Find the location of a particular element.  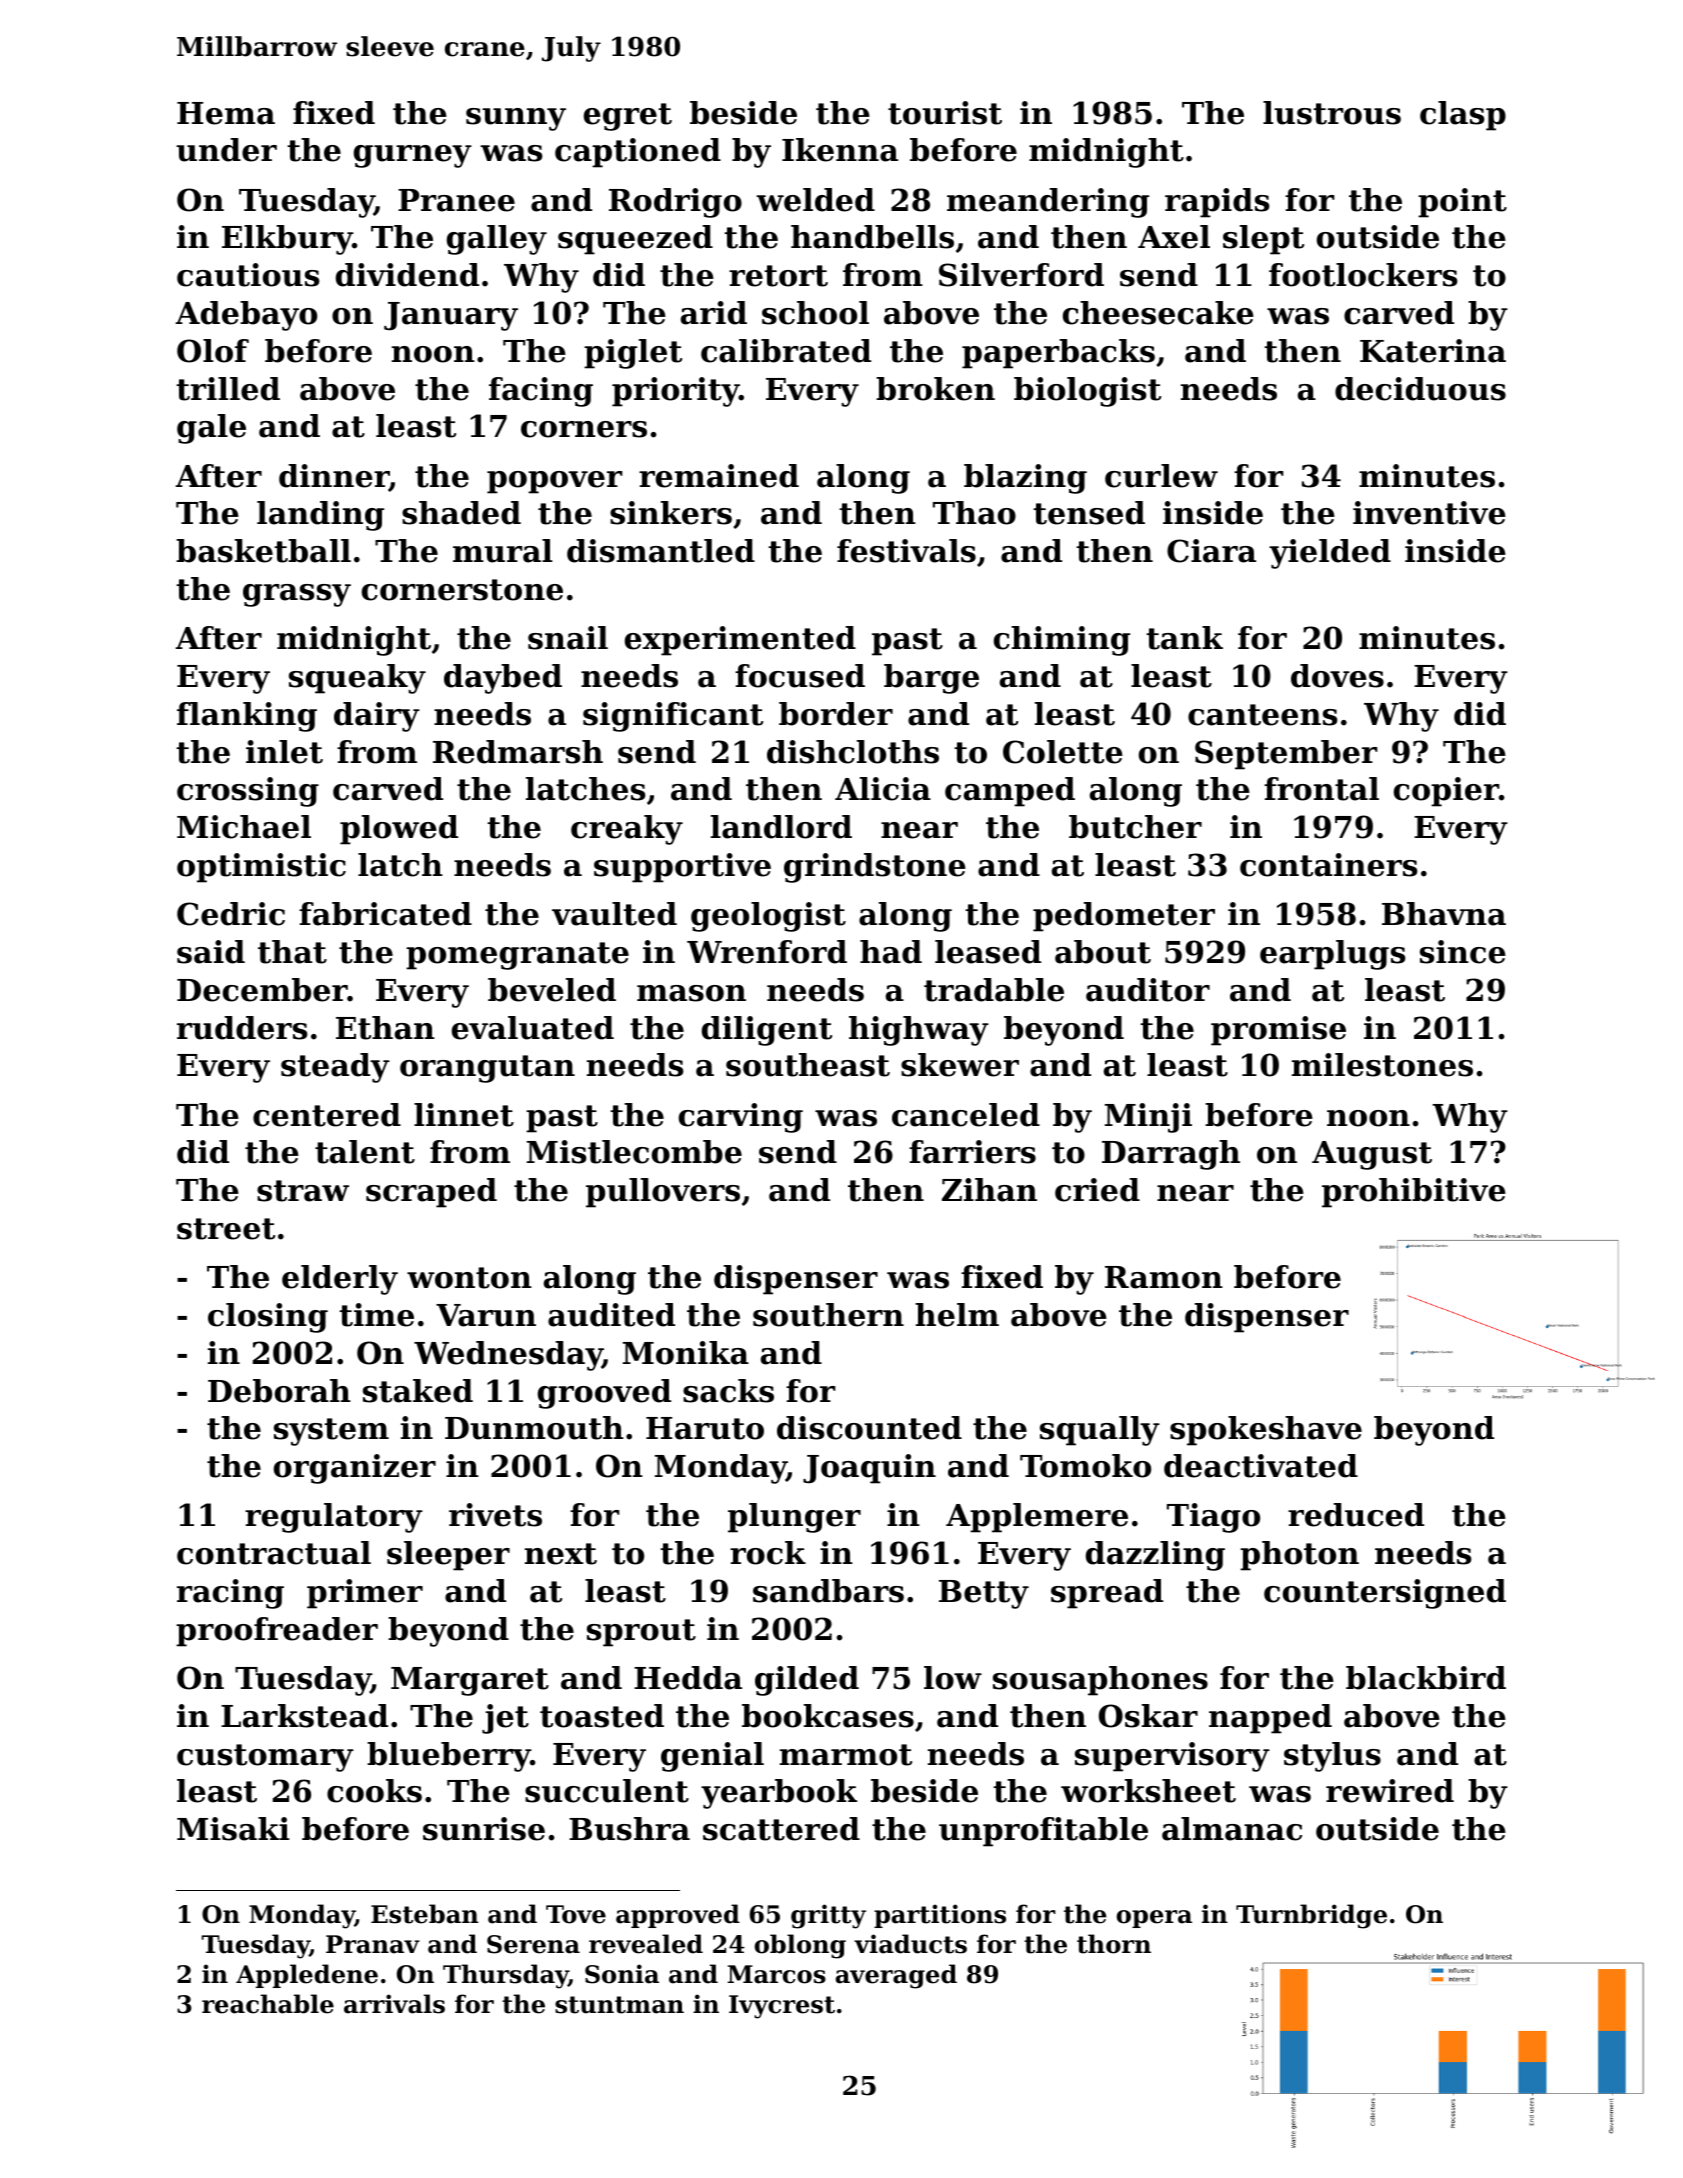

daybed is located at coordinates (503, 679).
